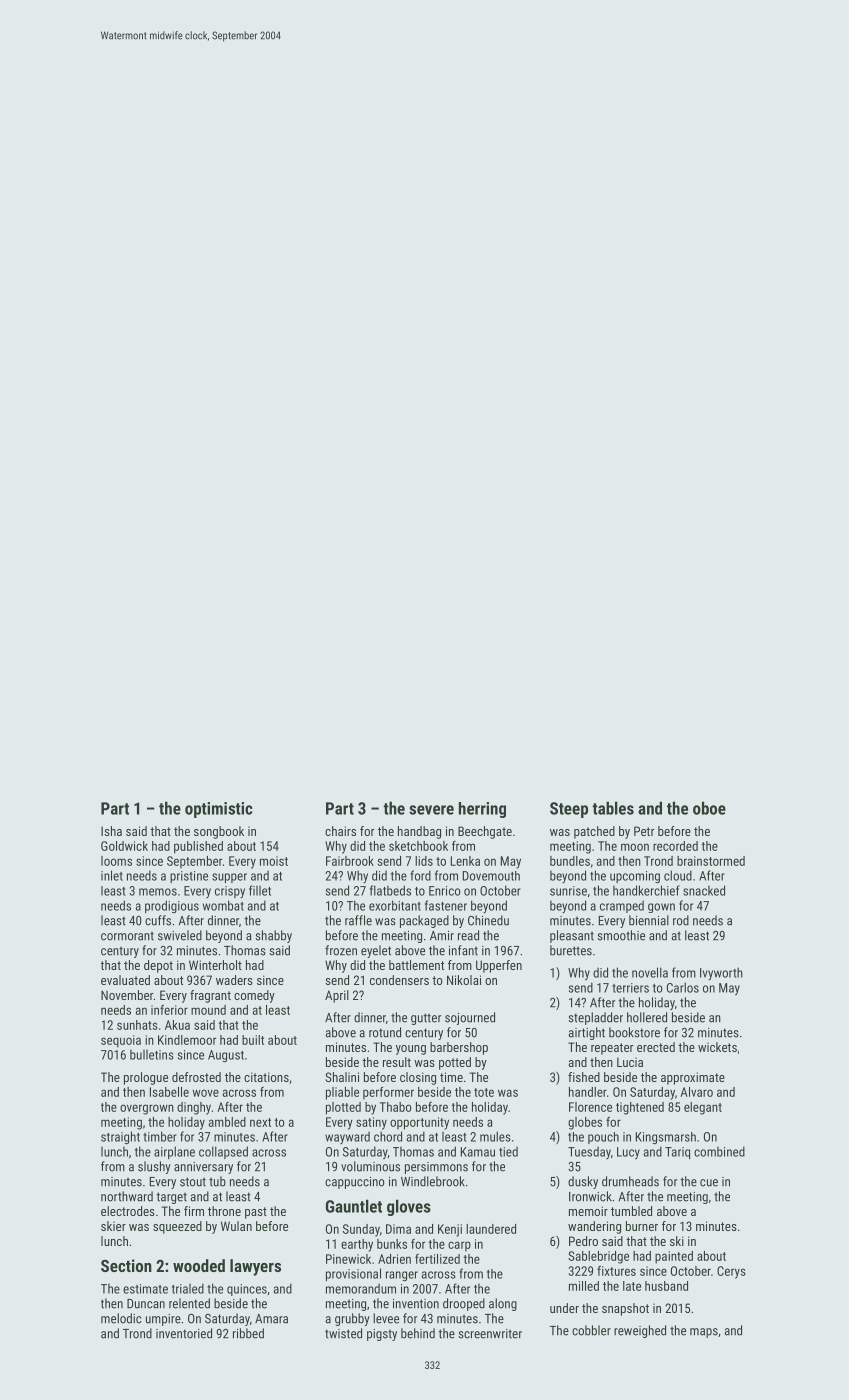 This screenshot has height=1400, width=849. I want to click on wickets, so click(717, 1047).
